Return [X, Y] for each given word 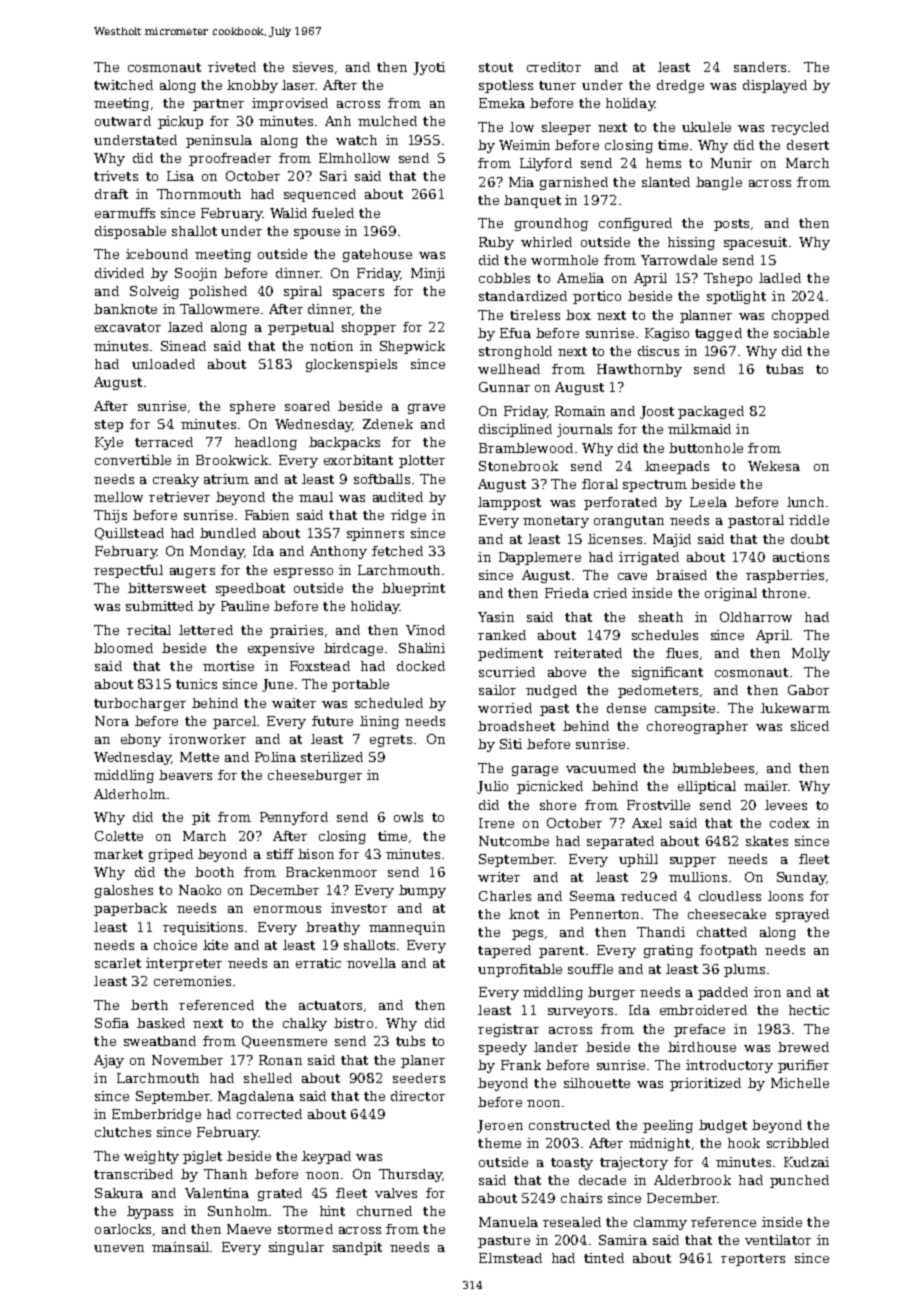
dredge [680, 86]
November [187, 1060]
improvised [290, 104]
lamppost [509, 503]
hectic [809, 1010]
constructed [569, 1125]
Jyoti [429, 68]
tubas [784, 369]
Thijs [110, 516]
